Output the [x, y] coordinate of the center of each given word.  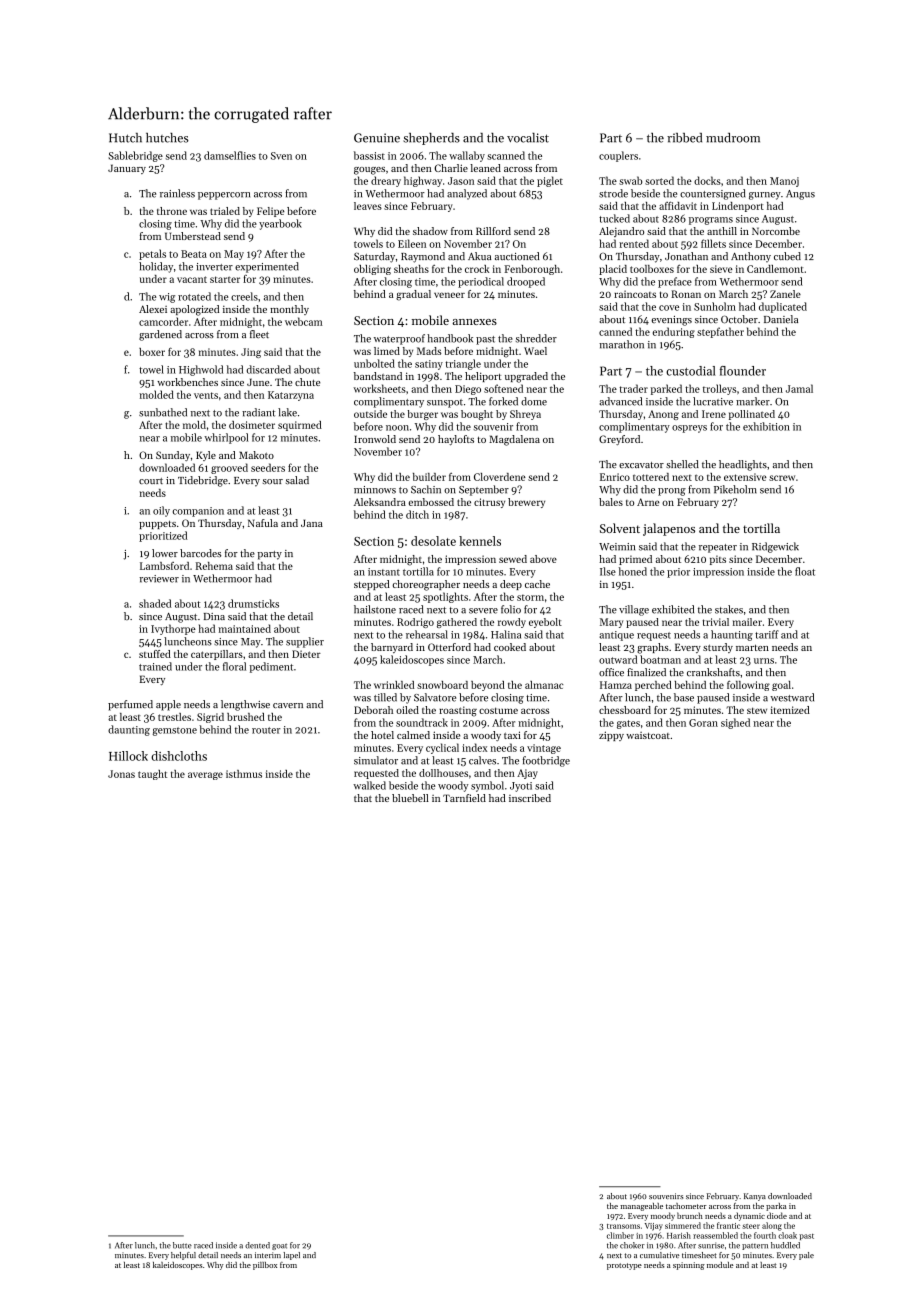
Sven [281, 156]
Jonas [121, 774]
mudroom [733, 138]
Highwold [201, 370]
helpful [183, 1256]
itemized [790, 710]
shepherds [431, 139]
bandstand [378, 376]
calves [482, 760]
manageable [641, 1207]
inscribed [530, 798]
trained [155, 666]
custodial [691, 371]
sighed [735, 723]
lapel [291, 1256]
